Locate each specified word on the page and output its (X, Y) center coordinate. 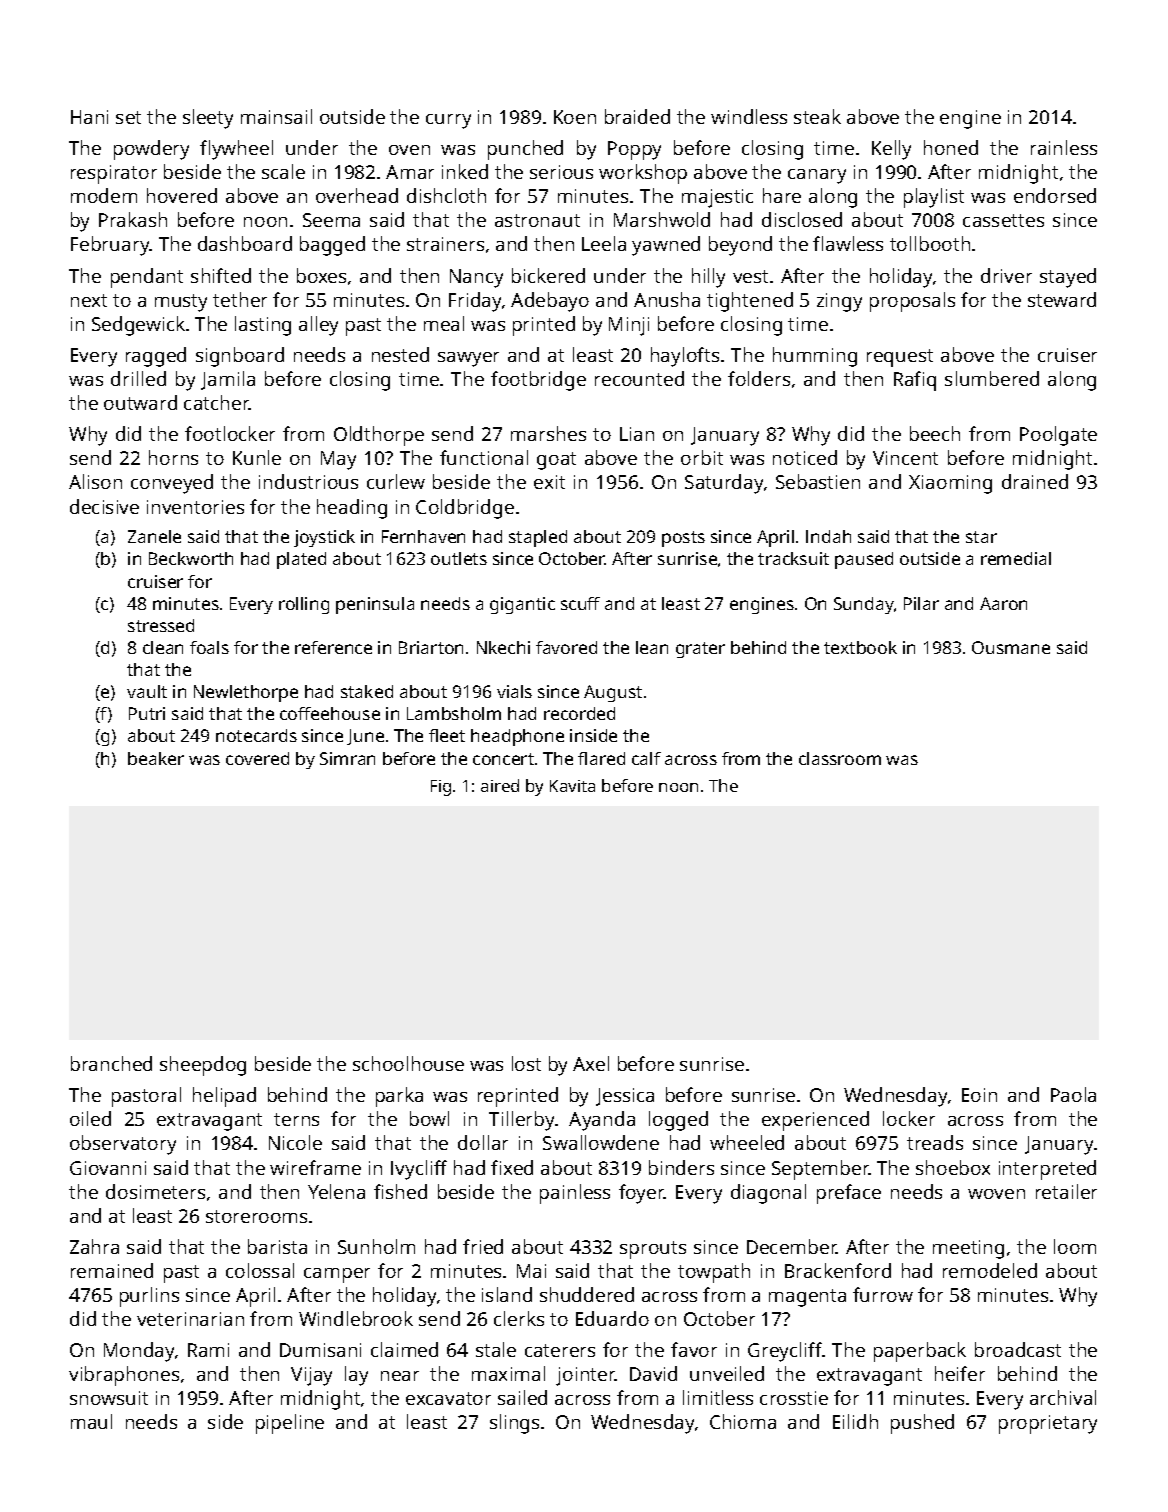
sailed (522, 1397)
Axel (591, 1063)
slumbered (992, 378)
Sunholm (376, 1246)
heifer (960, 1373)
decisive (104, 506)
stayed (1068, 278)
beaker (156, 758)
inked (465, 171)
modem (104, 195)
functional (484, 457)
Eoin (979, 1095)
